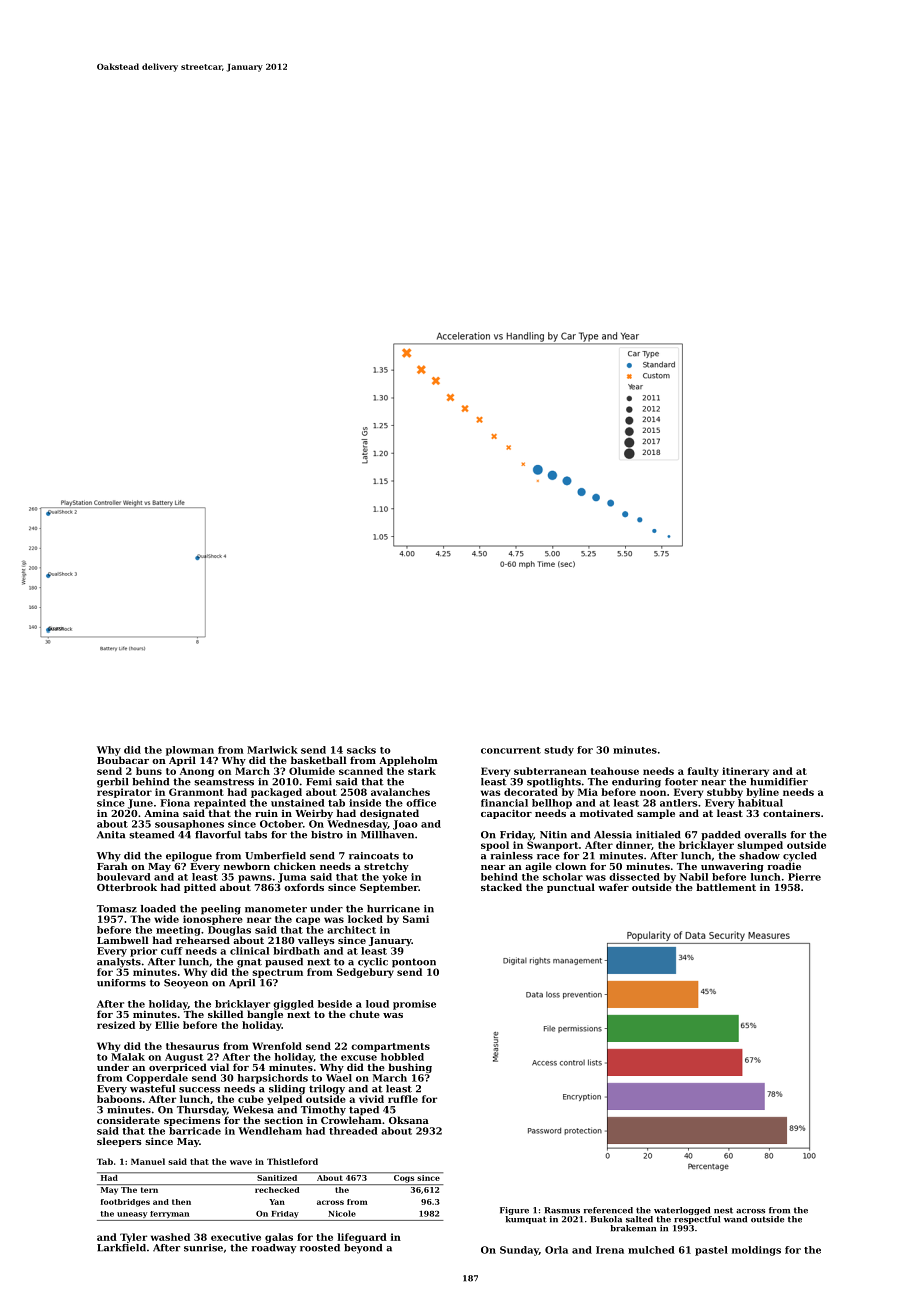 This screenshot has width=924, height=1308. Describe the element at coordinates (394, 878) in the screenshot. I see `yoke` at that location.
